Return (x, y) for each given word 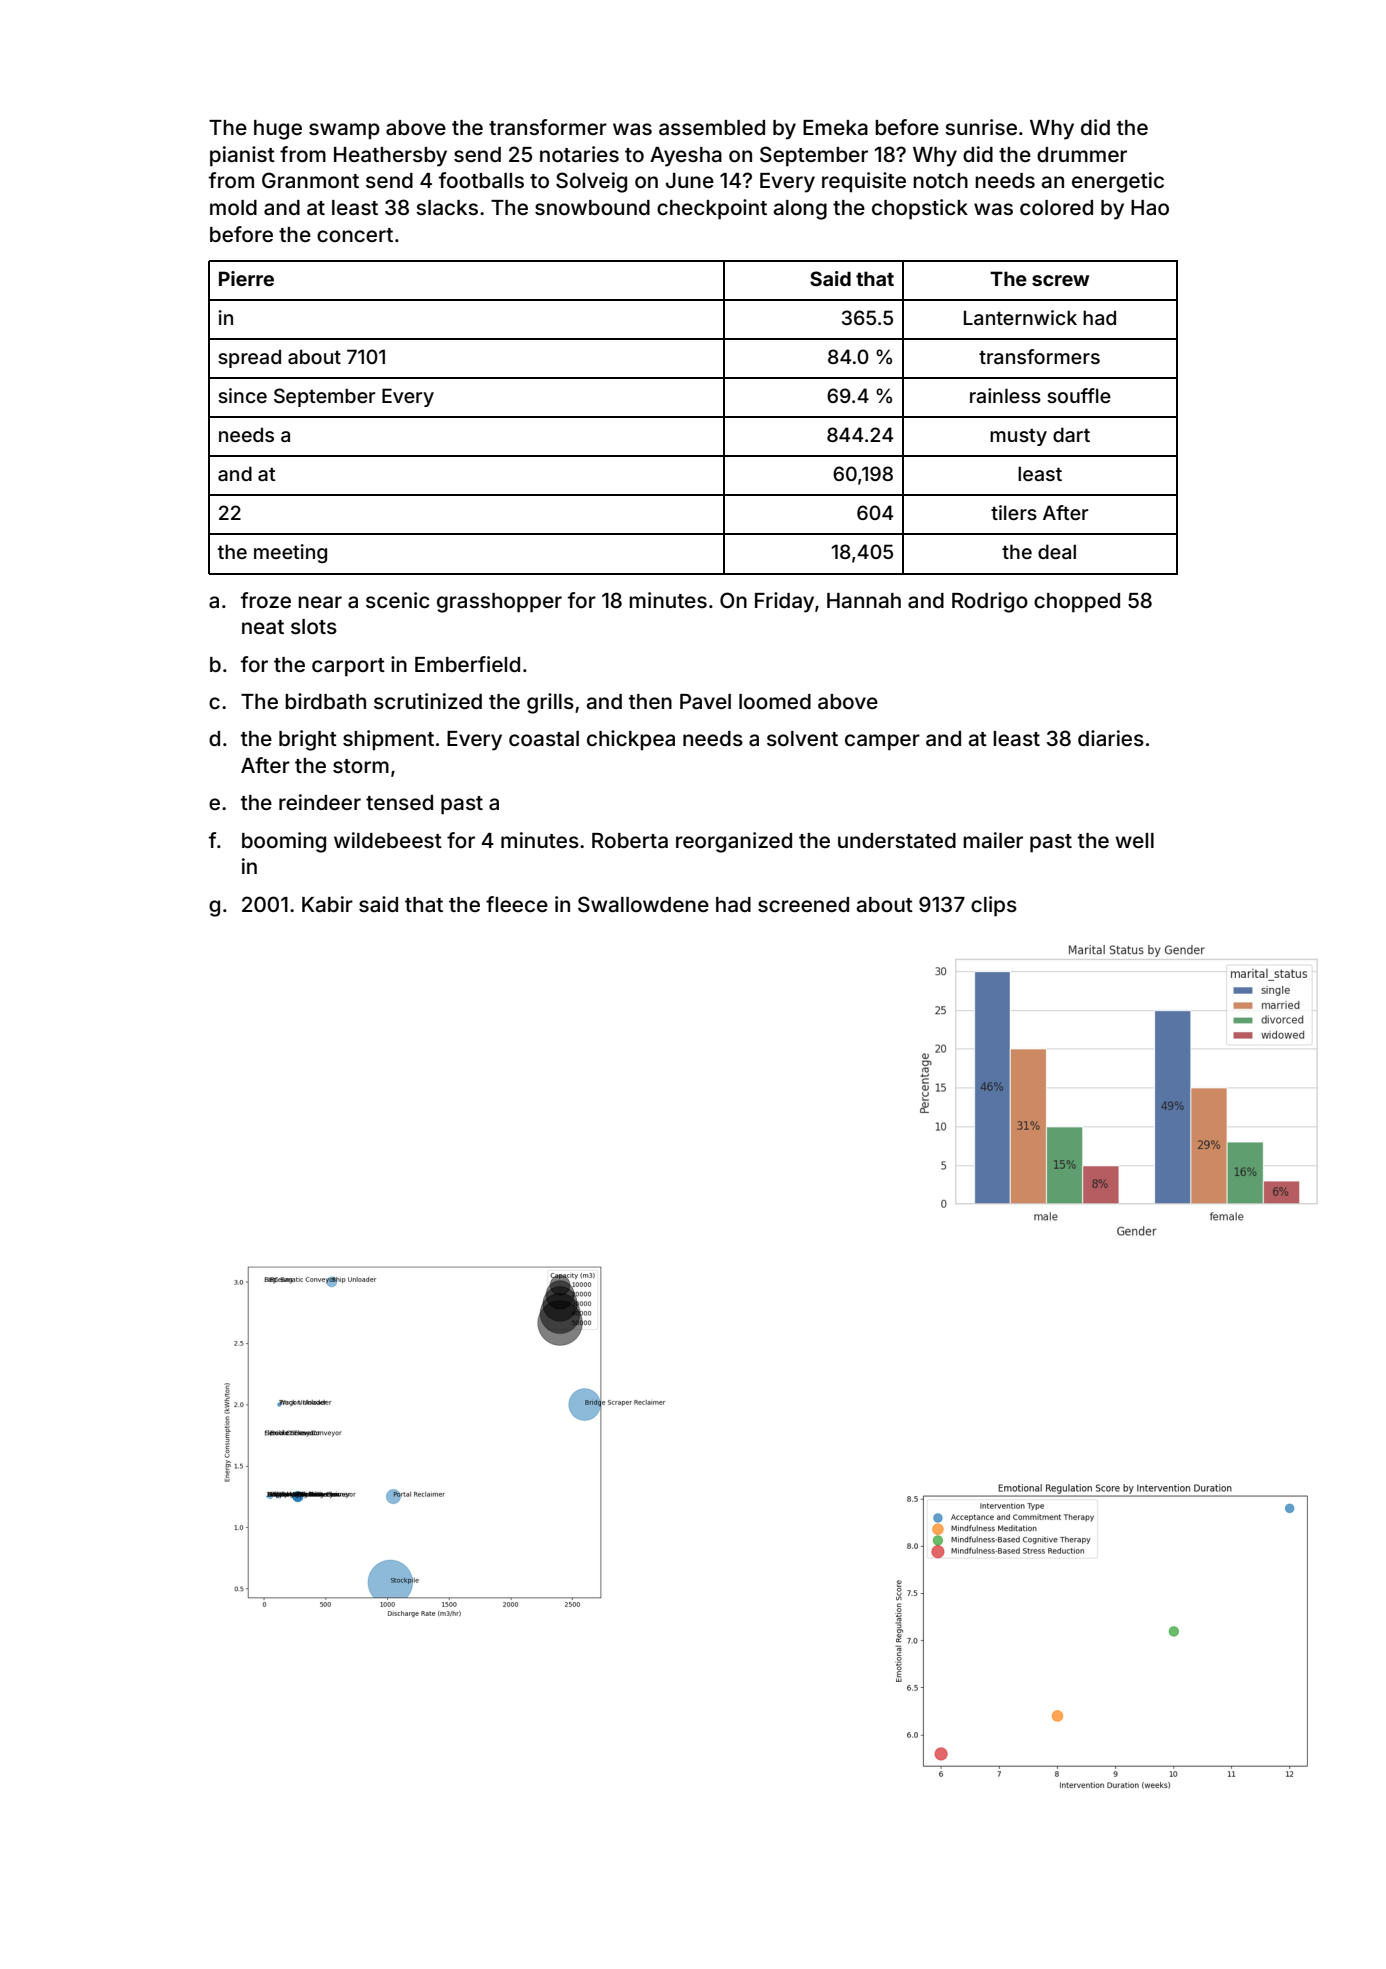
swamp (344, 131)
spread (249, 358)
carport (348, 667)
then (650, 701)
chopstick (920, 209)
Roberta (630, 840)
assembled (712, 127)
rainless (1005, 395)
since (242, 395)
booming (284, 842)
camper (882, 742)
